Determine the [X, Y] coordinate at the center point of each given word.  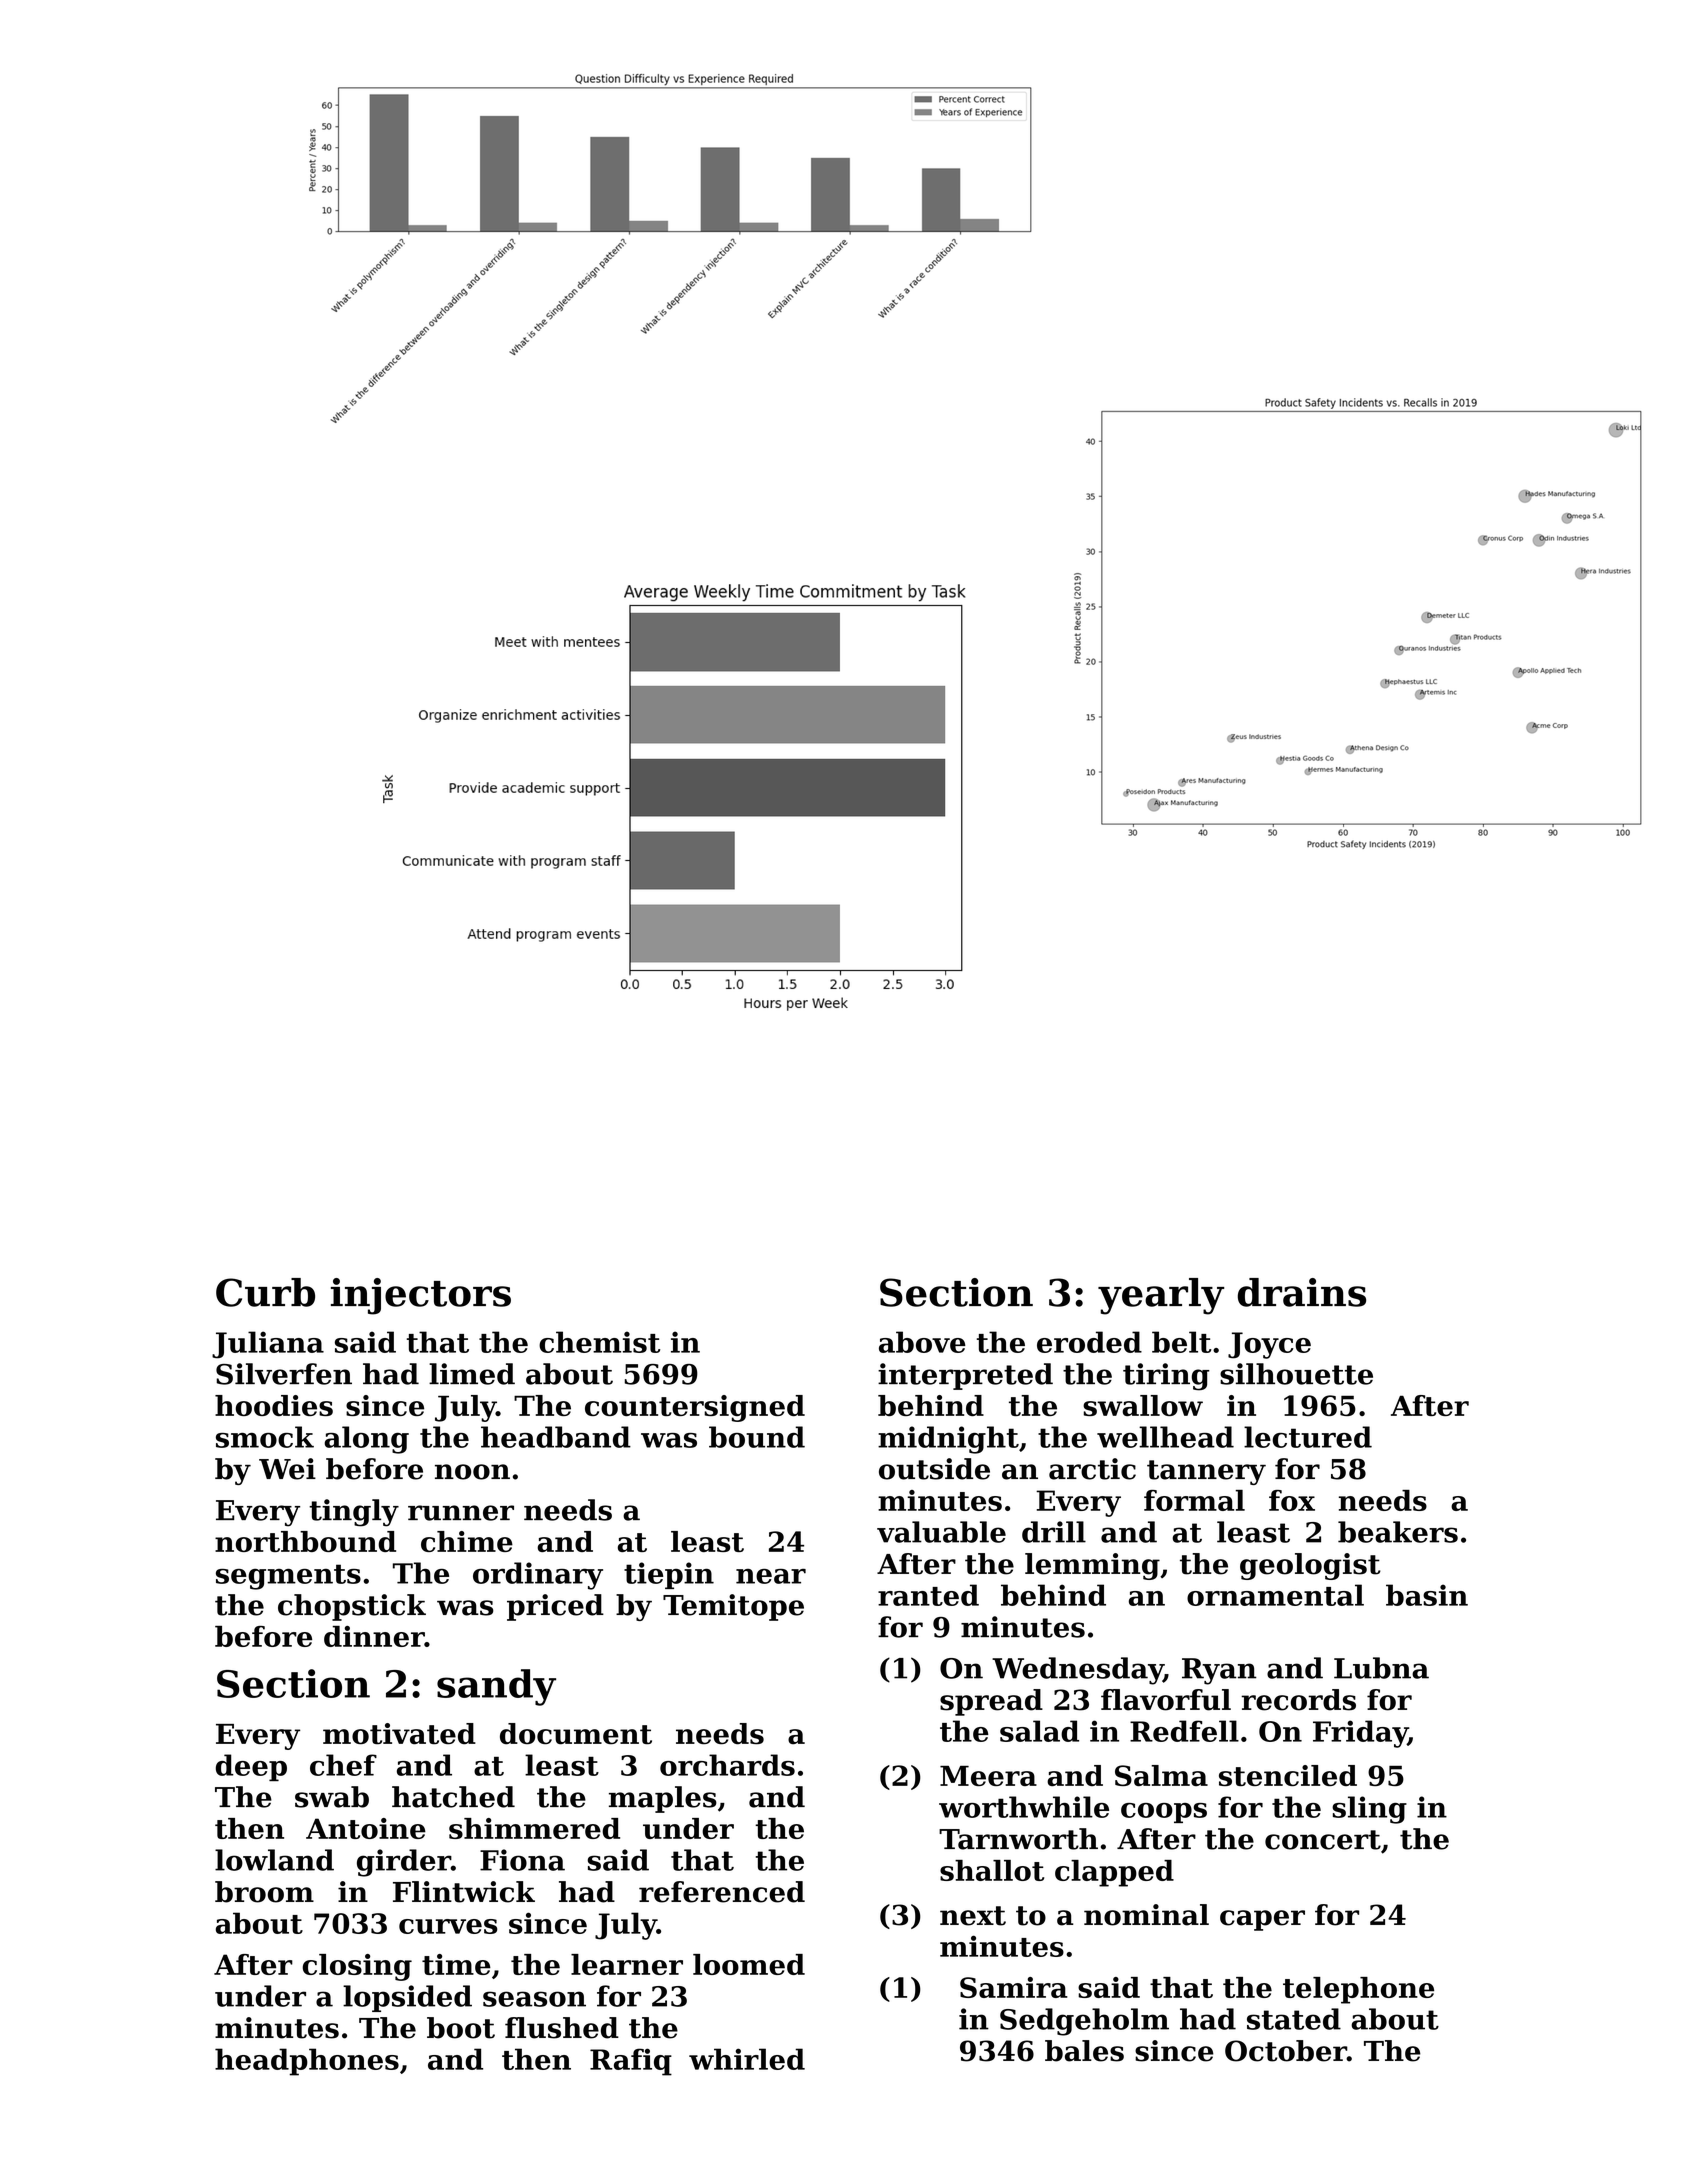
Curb [265, 1292]
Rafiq [631, 2062]
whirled [747, 2059]
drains [1302, 1292]
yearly [1161, 1296]
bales [1084, 2051]
